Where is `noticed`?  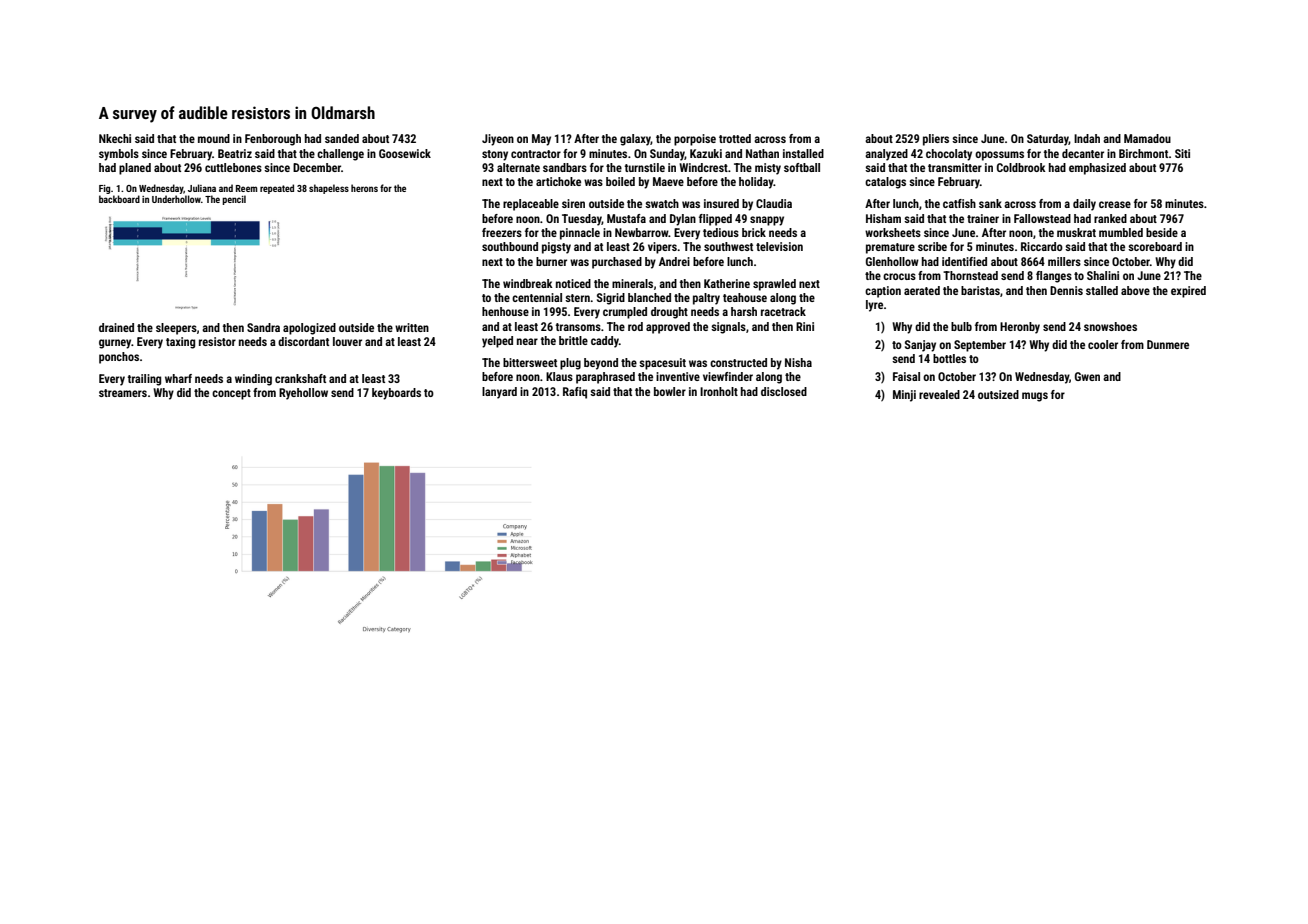 noticed is located at coordinates (573, 283).
